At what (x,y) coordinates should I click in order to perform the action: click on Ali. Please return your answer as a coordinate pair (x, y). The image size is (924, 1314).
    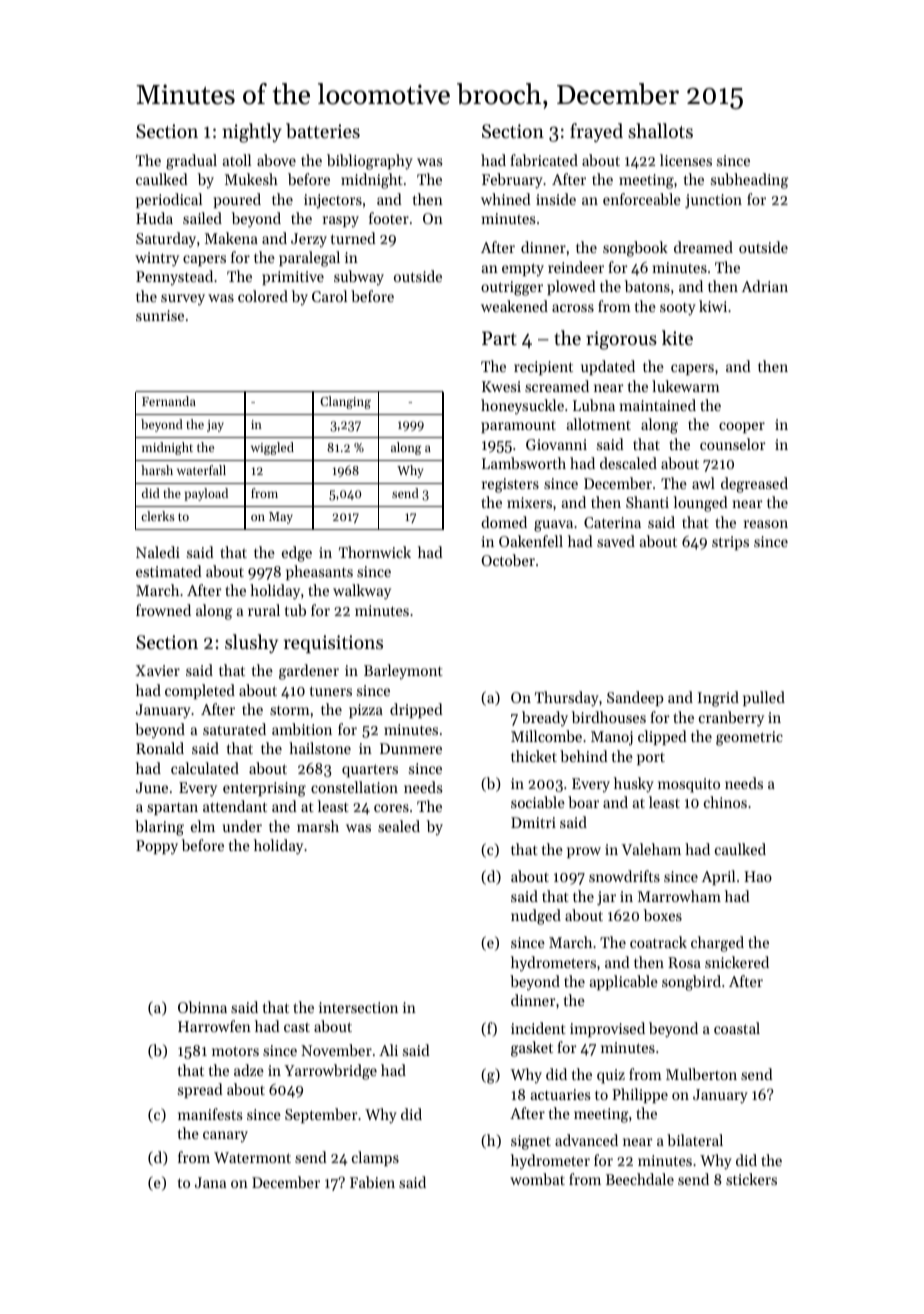
    Looking at the image, I should click on (388, 1050).
